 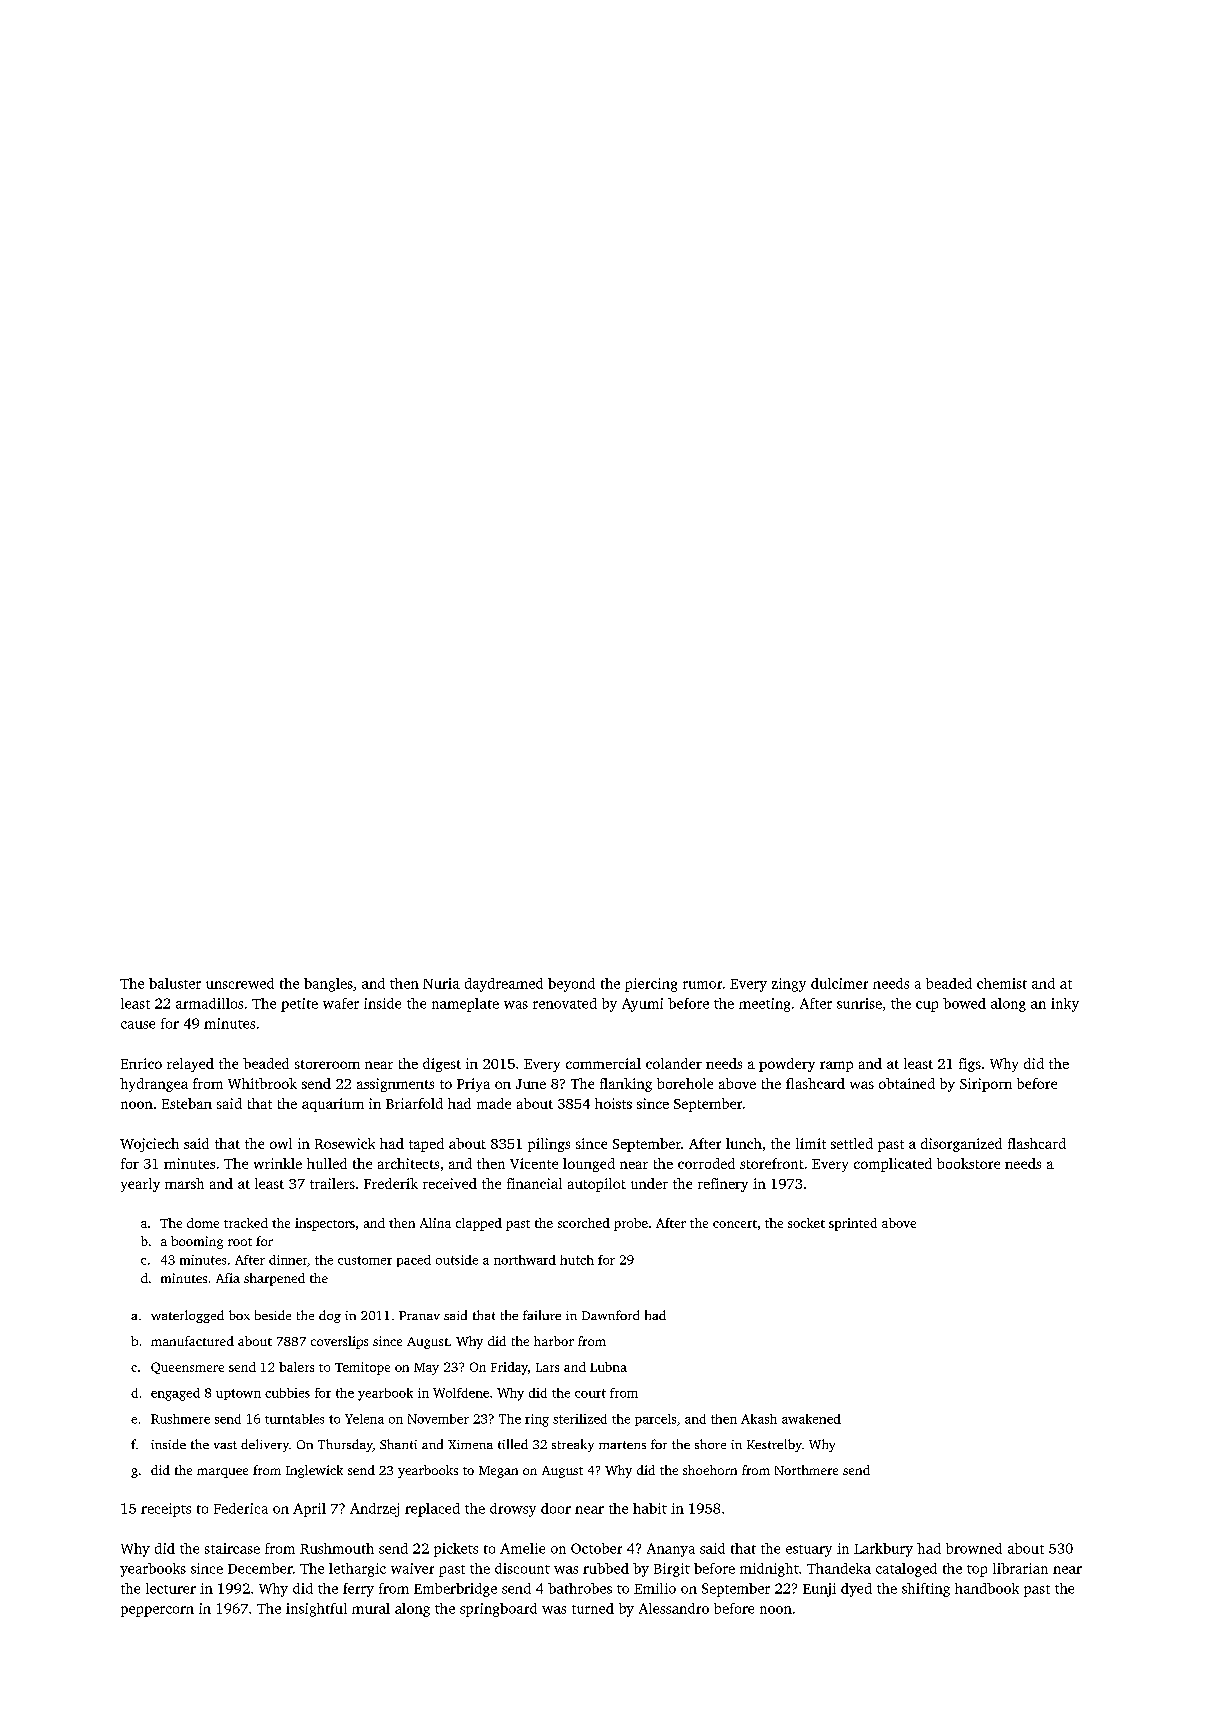 I want to click on powdery, so click(x=787, y=1065).
